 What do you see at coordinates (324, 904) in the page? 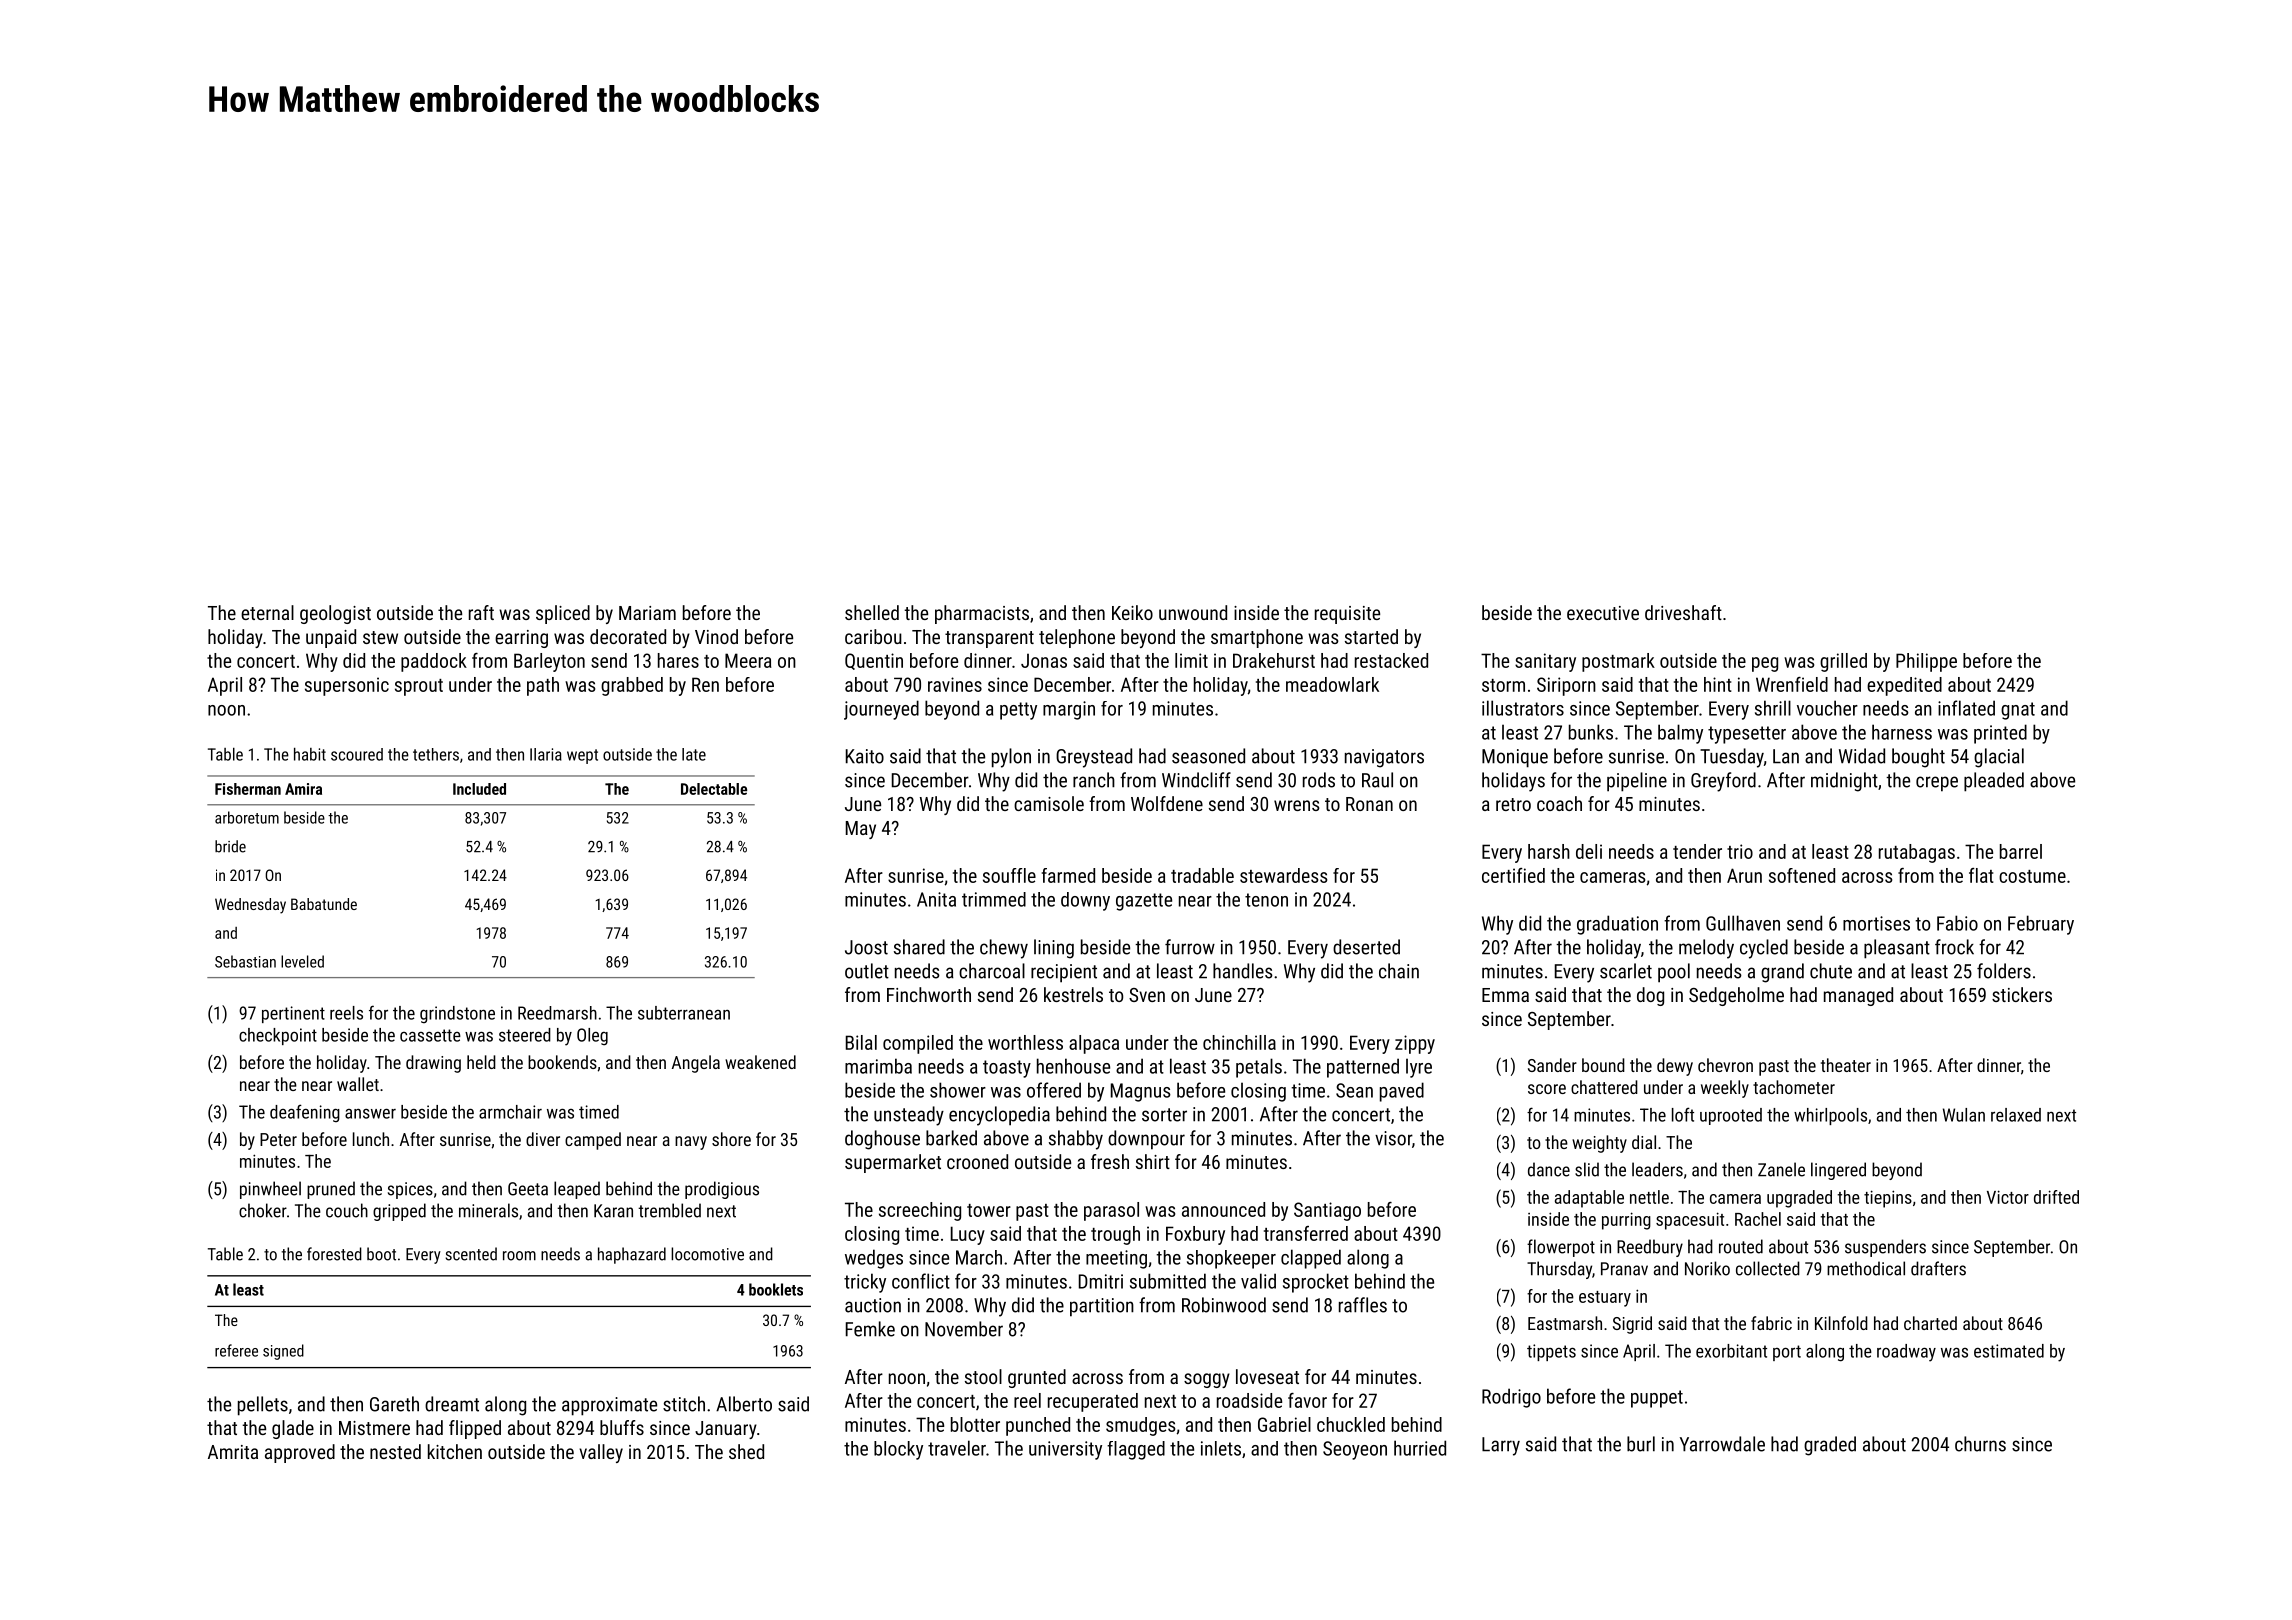
I see `Babatunde` at bounding box center [324, 904].
